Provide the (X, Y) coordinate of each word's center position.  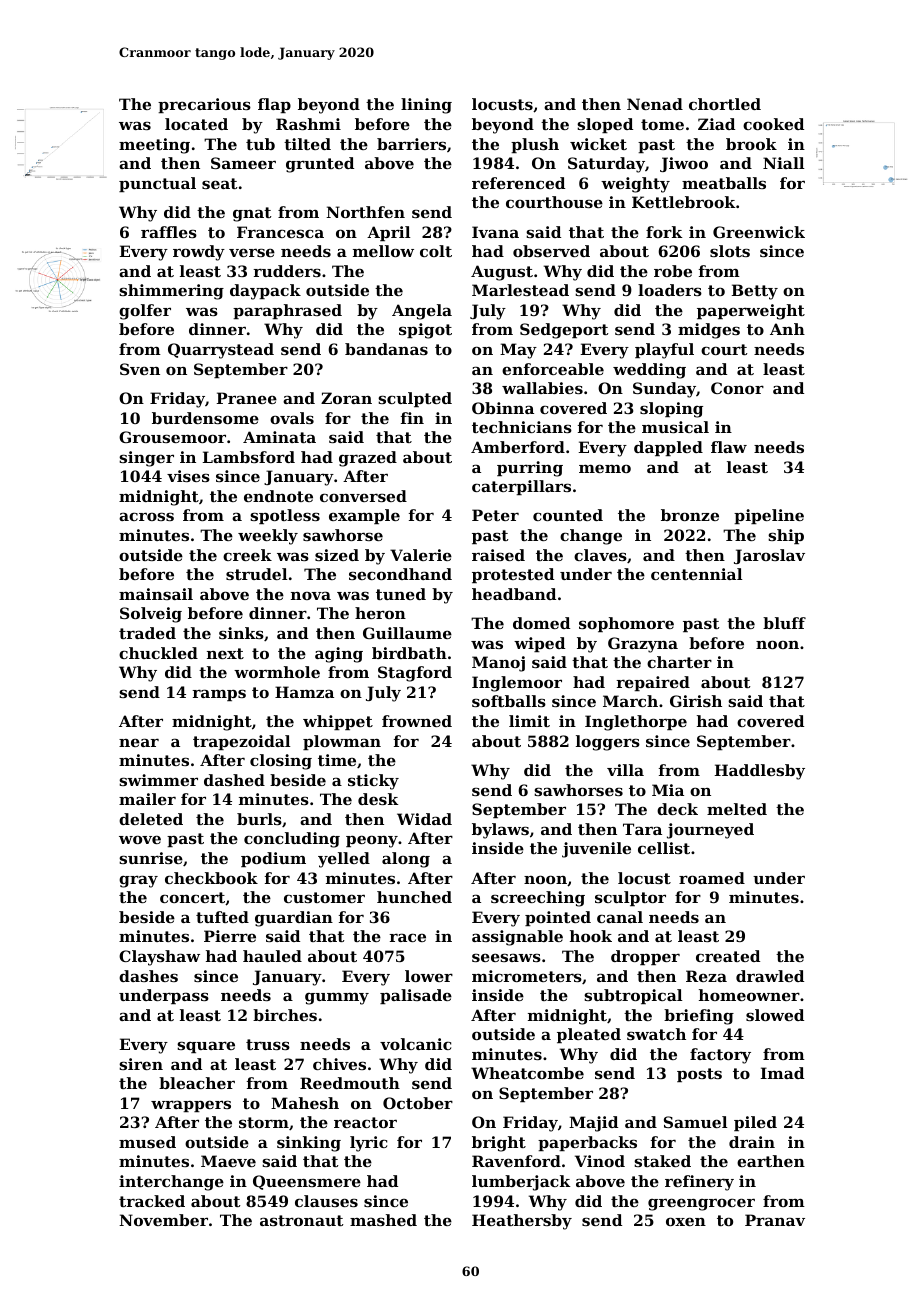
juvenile (596, 850)
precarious (204, 105)
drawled (770, 976)
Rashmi (308, 124)
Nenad (655, 104)
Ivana (495, 232)
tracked (152, 1201)
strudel (256, 574)
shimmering (171, 292)
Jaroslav (769, 556)
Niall (783, 163)
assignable (517, 938)
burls (259, 819)
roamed (712, 878)
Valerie (421, 555)
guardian (294, 919)
